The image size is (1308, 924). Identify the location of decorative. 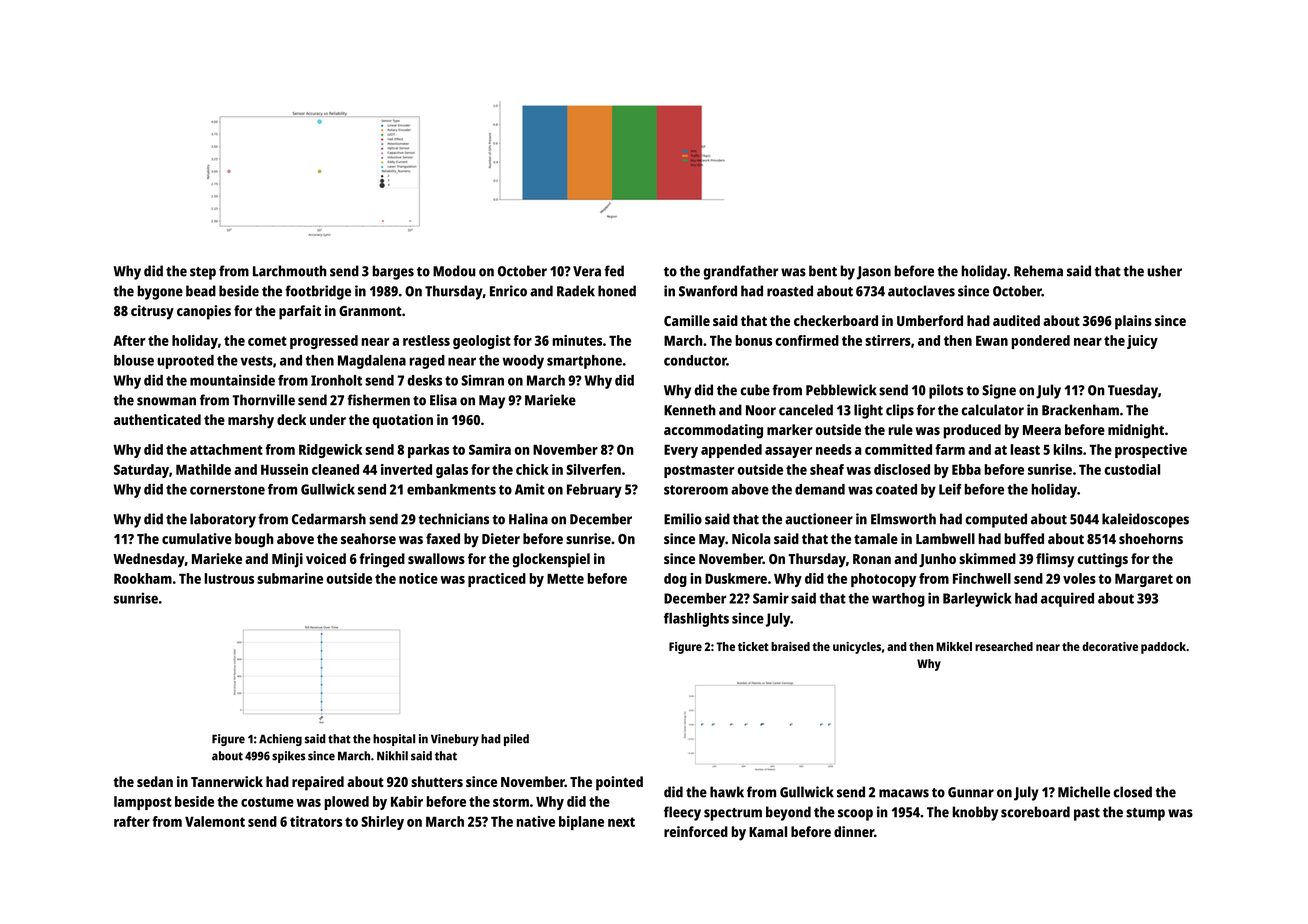
(1110, 646).
